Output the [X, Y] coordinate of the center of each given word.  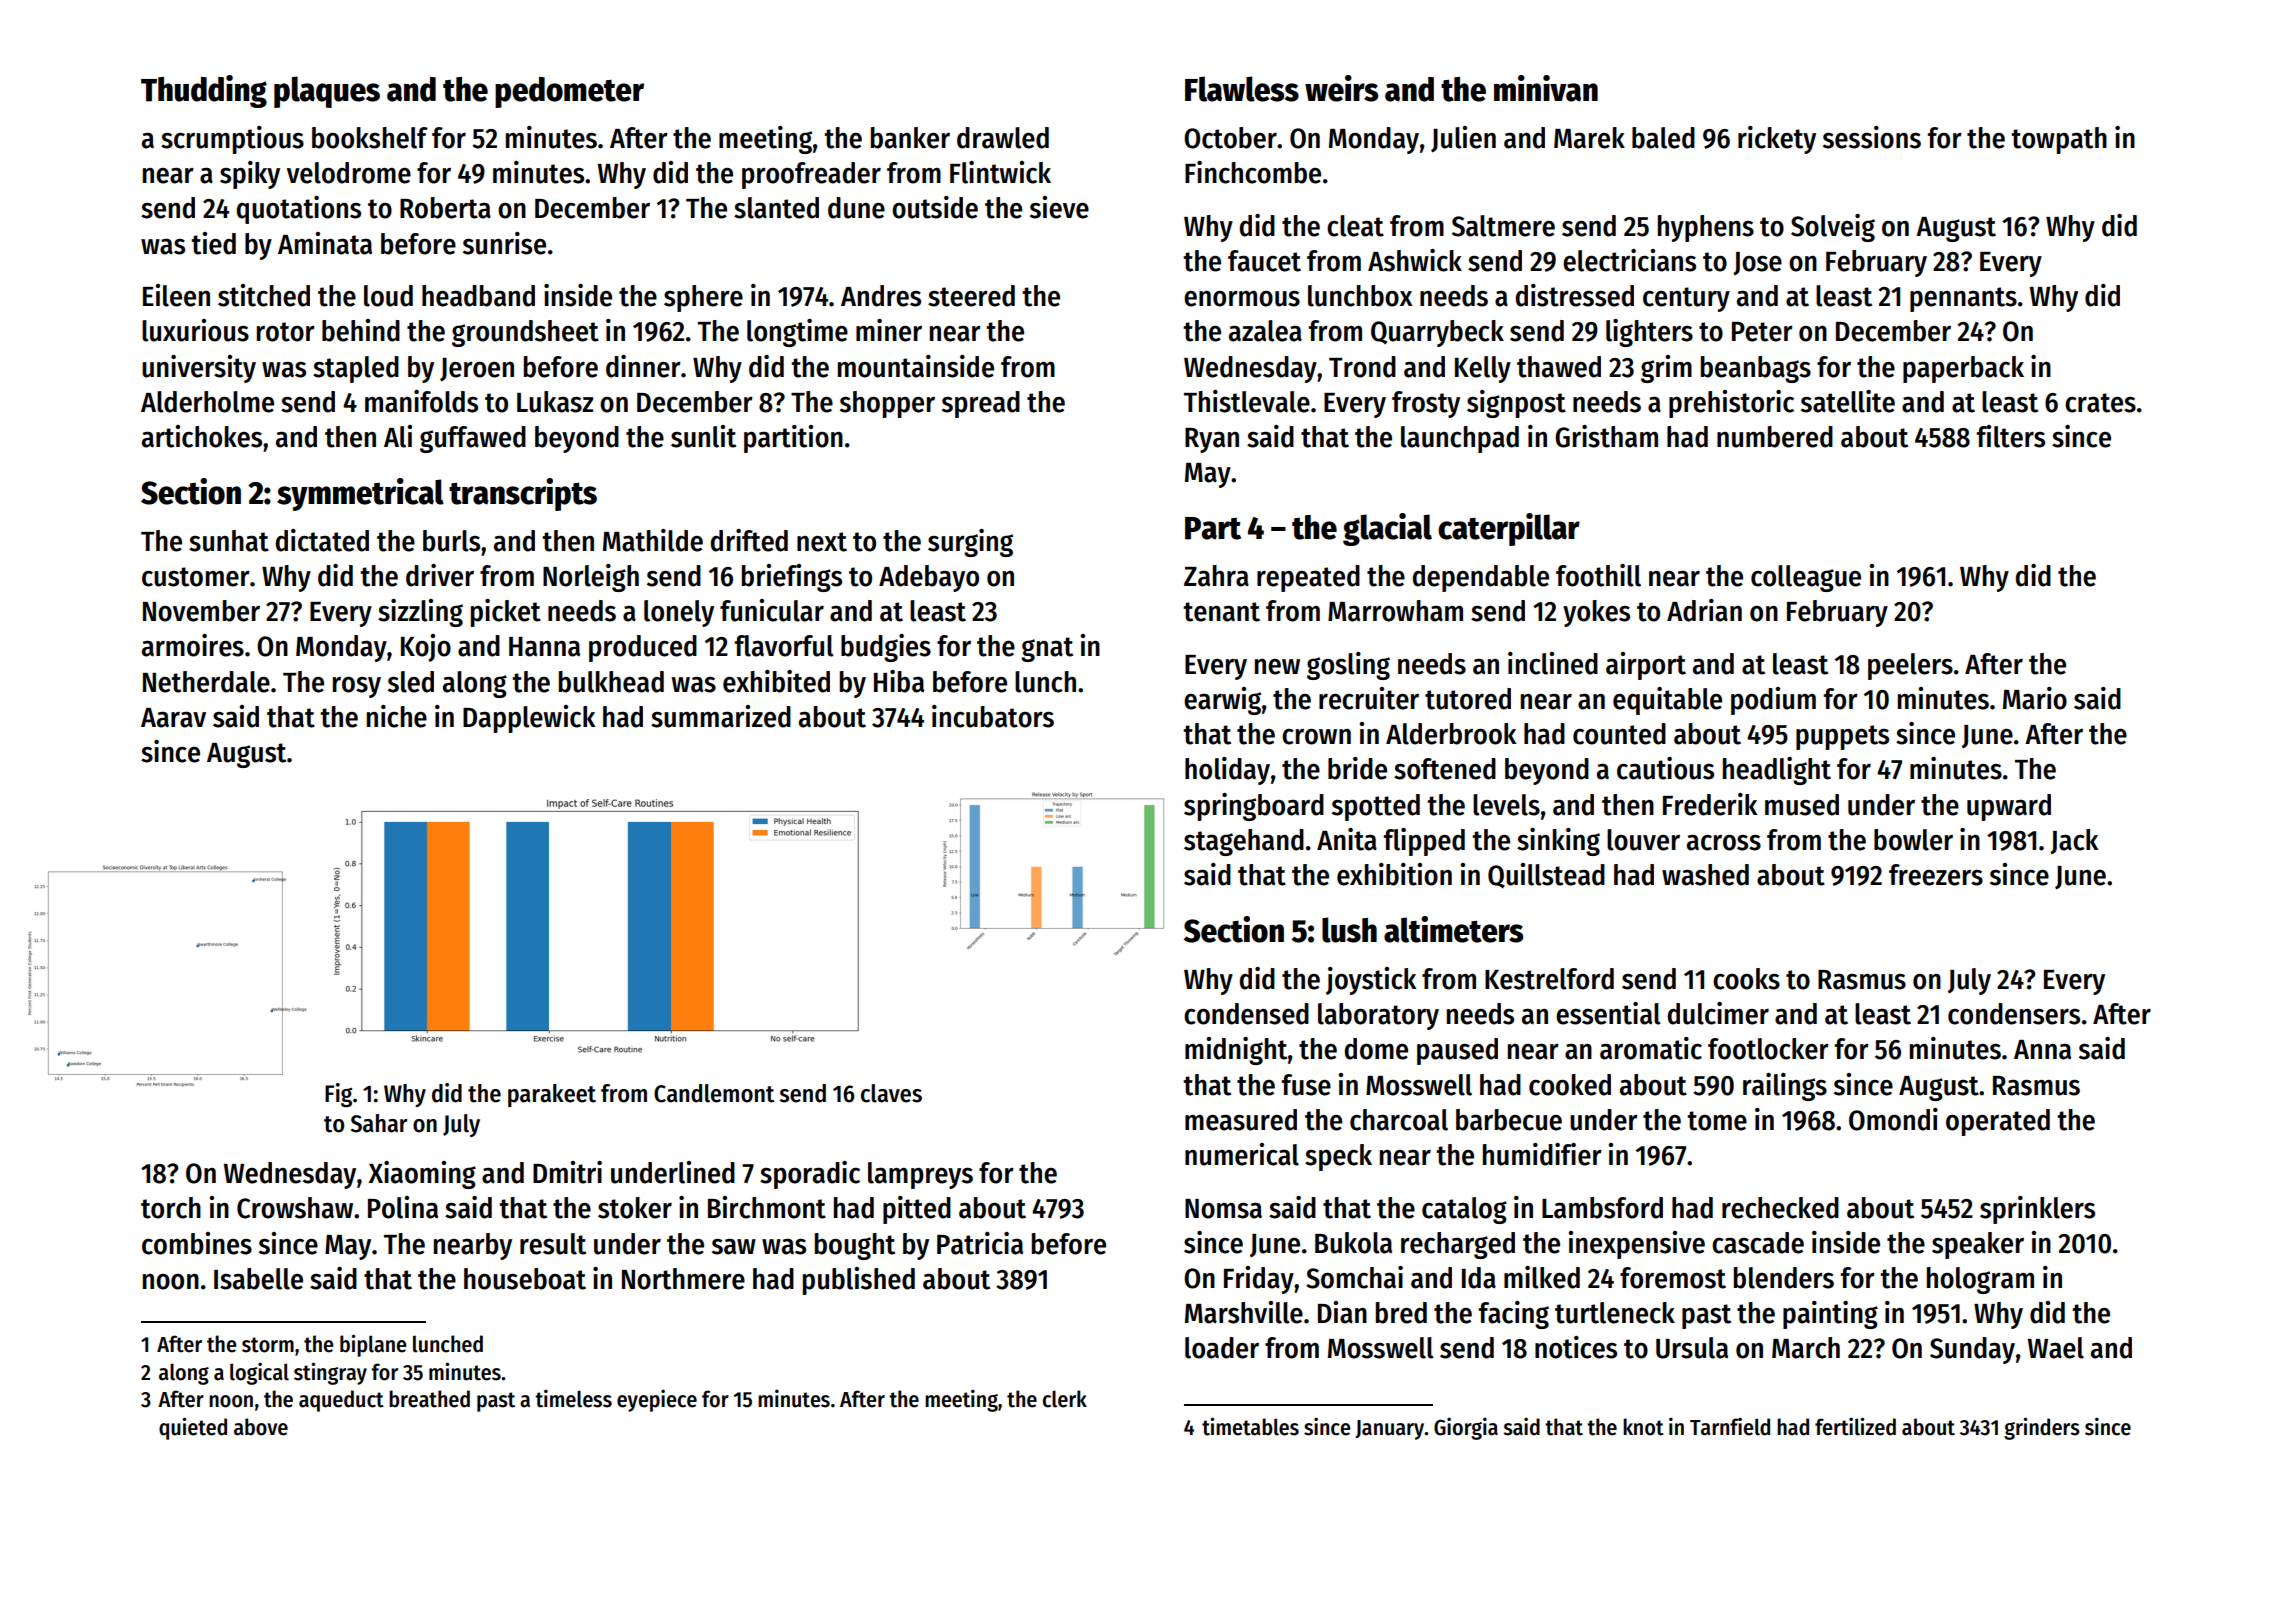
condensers [2014, 1014]
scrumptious [232, 140]
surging [970, 543]
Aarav [173, 718]
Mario [2035, 698]
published [859, 1281]
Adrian [1704, 610]
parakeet [552, 1095]
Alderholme [207, 402]
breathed [429, 1399]
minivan [1546, 88]
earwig [1222, 701]
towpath [2059, 140]
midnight [1236, 1051]
